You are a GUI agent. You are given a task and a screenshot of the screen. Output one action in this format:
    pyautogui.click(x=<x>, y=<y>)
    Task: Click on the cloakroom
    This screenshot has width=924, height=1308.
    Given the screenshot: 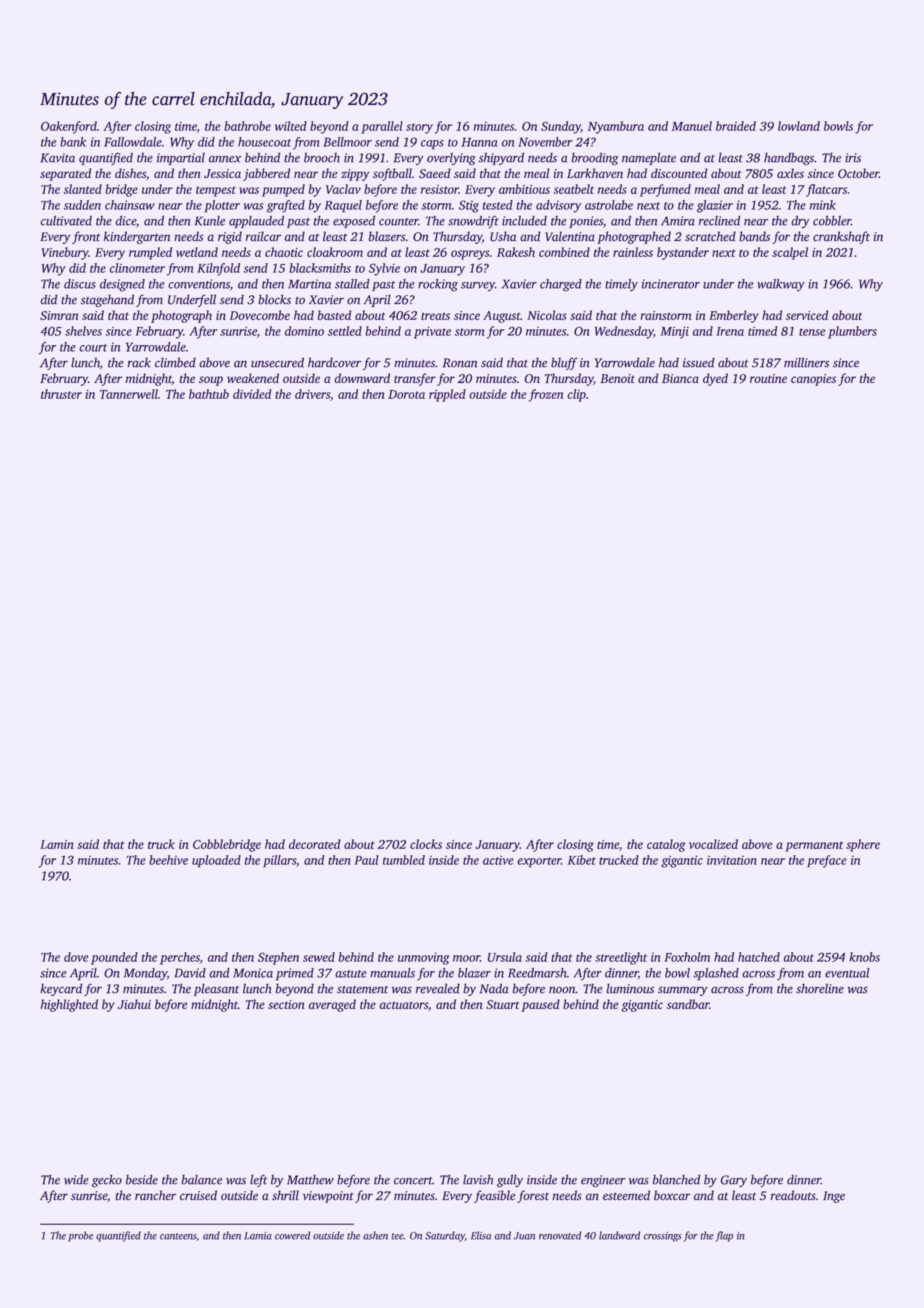 What is the action you would take?
    pyautogui.click(x=335, y=252)
